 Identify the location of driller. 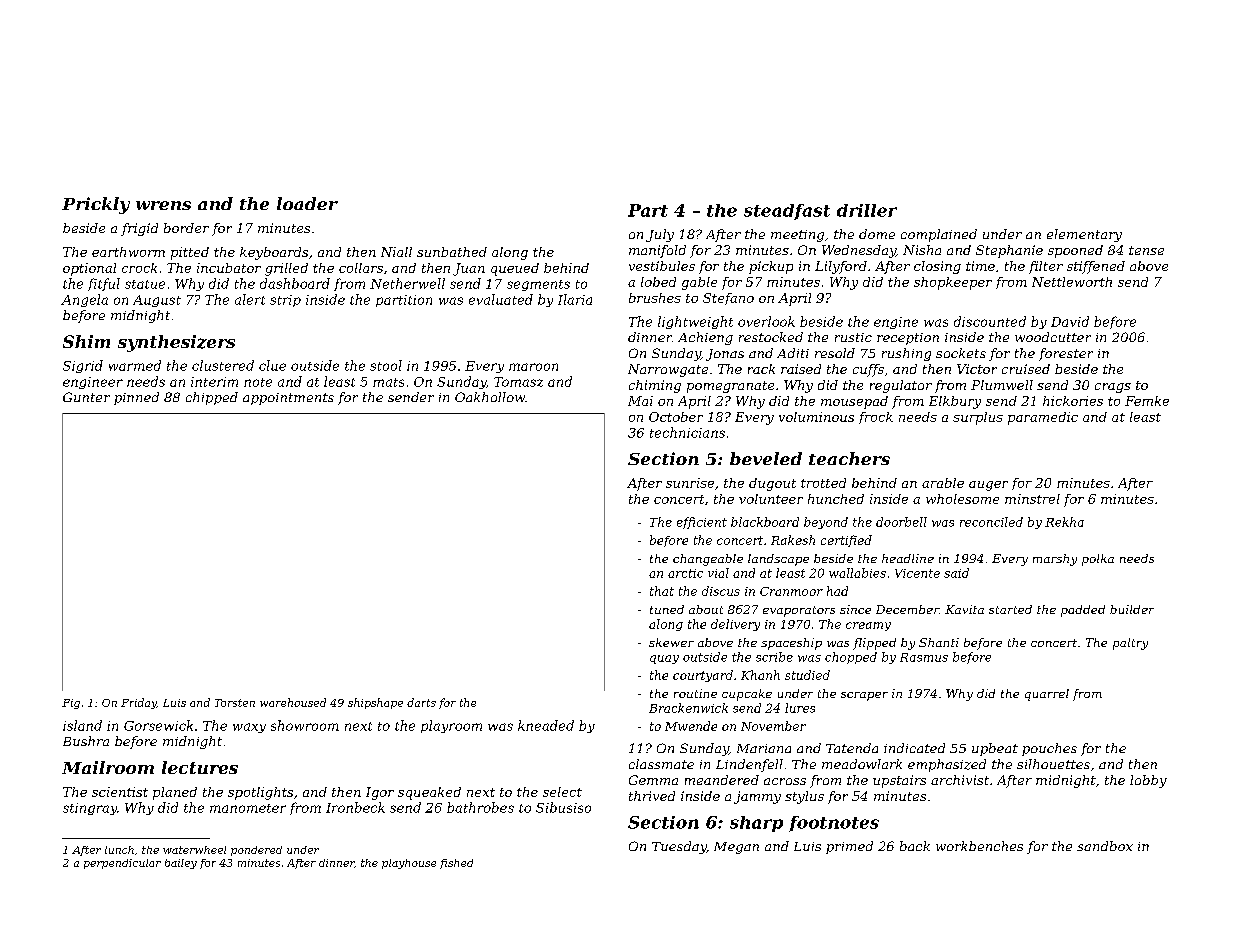
(867, 210).
